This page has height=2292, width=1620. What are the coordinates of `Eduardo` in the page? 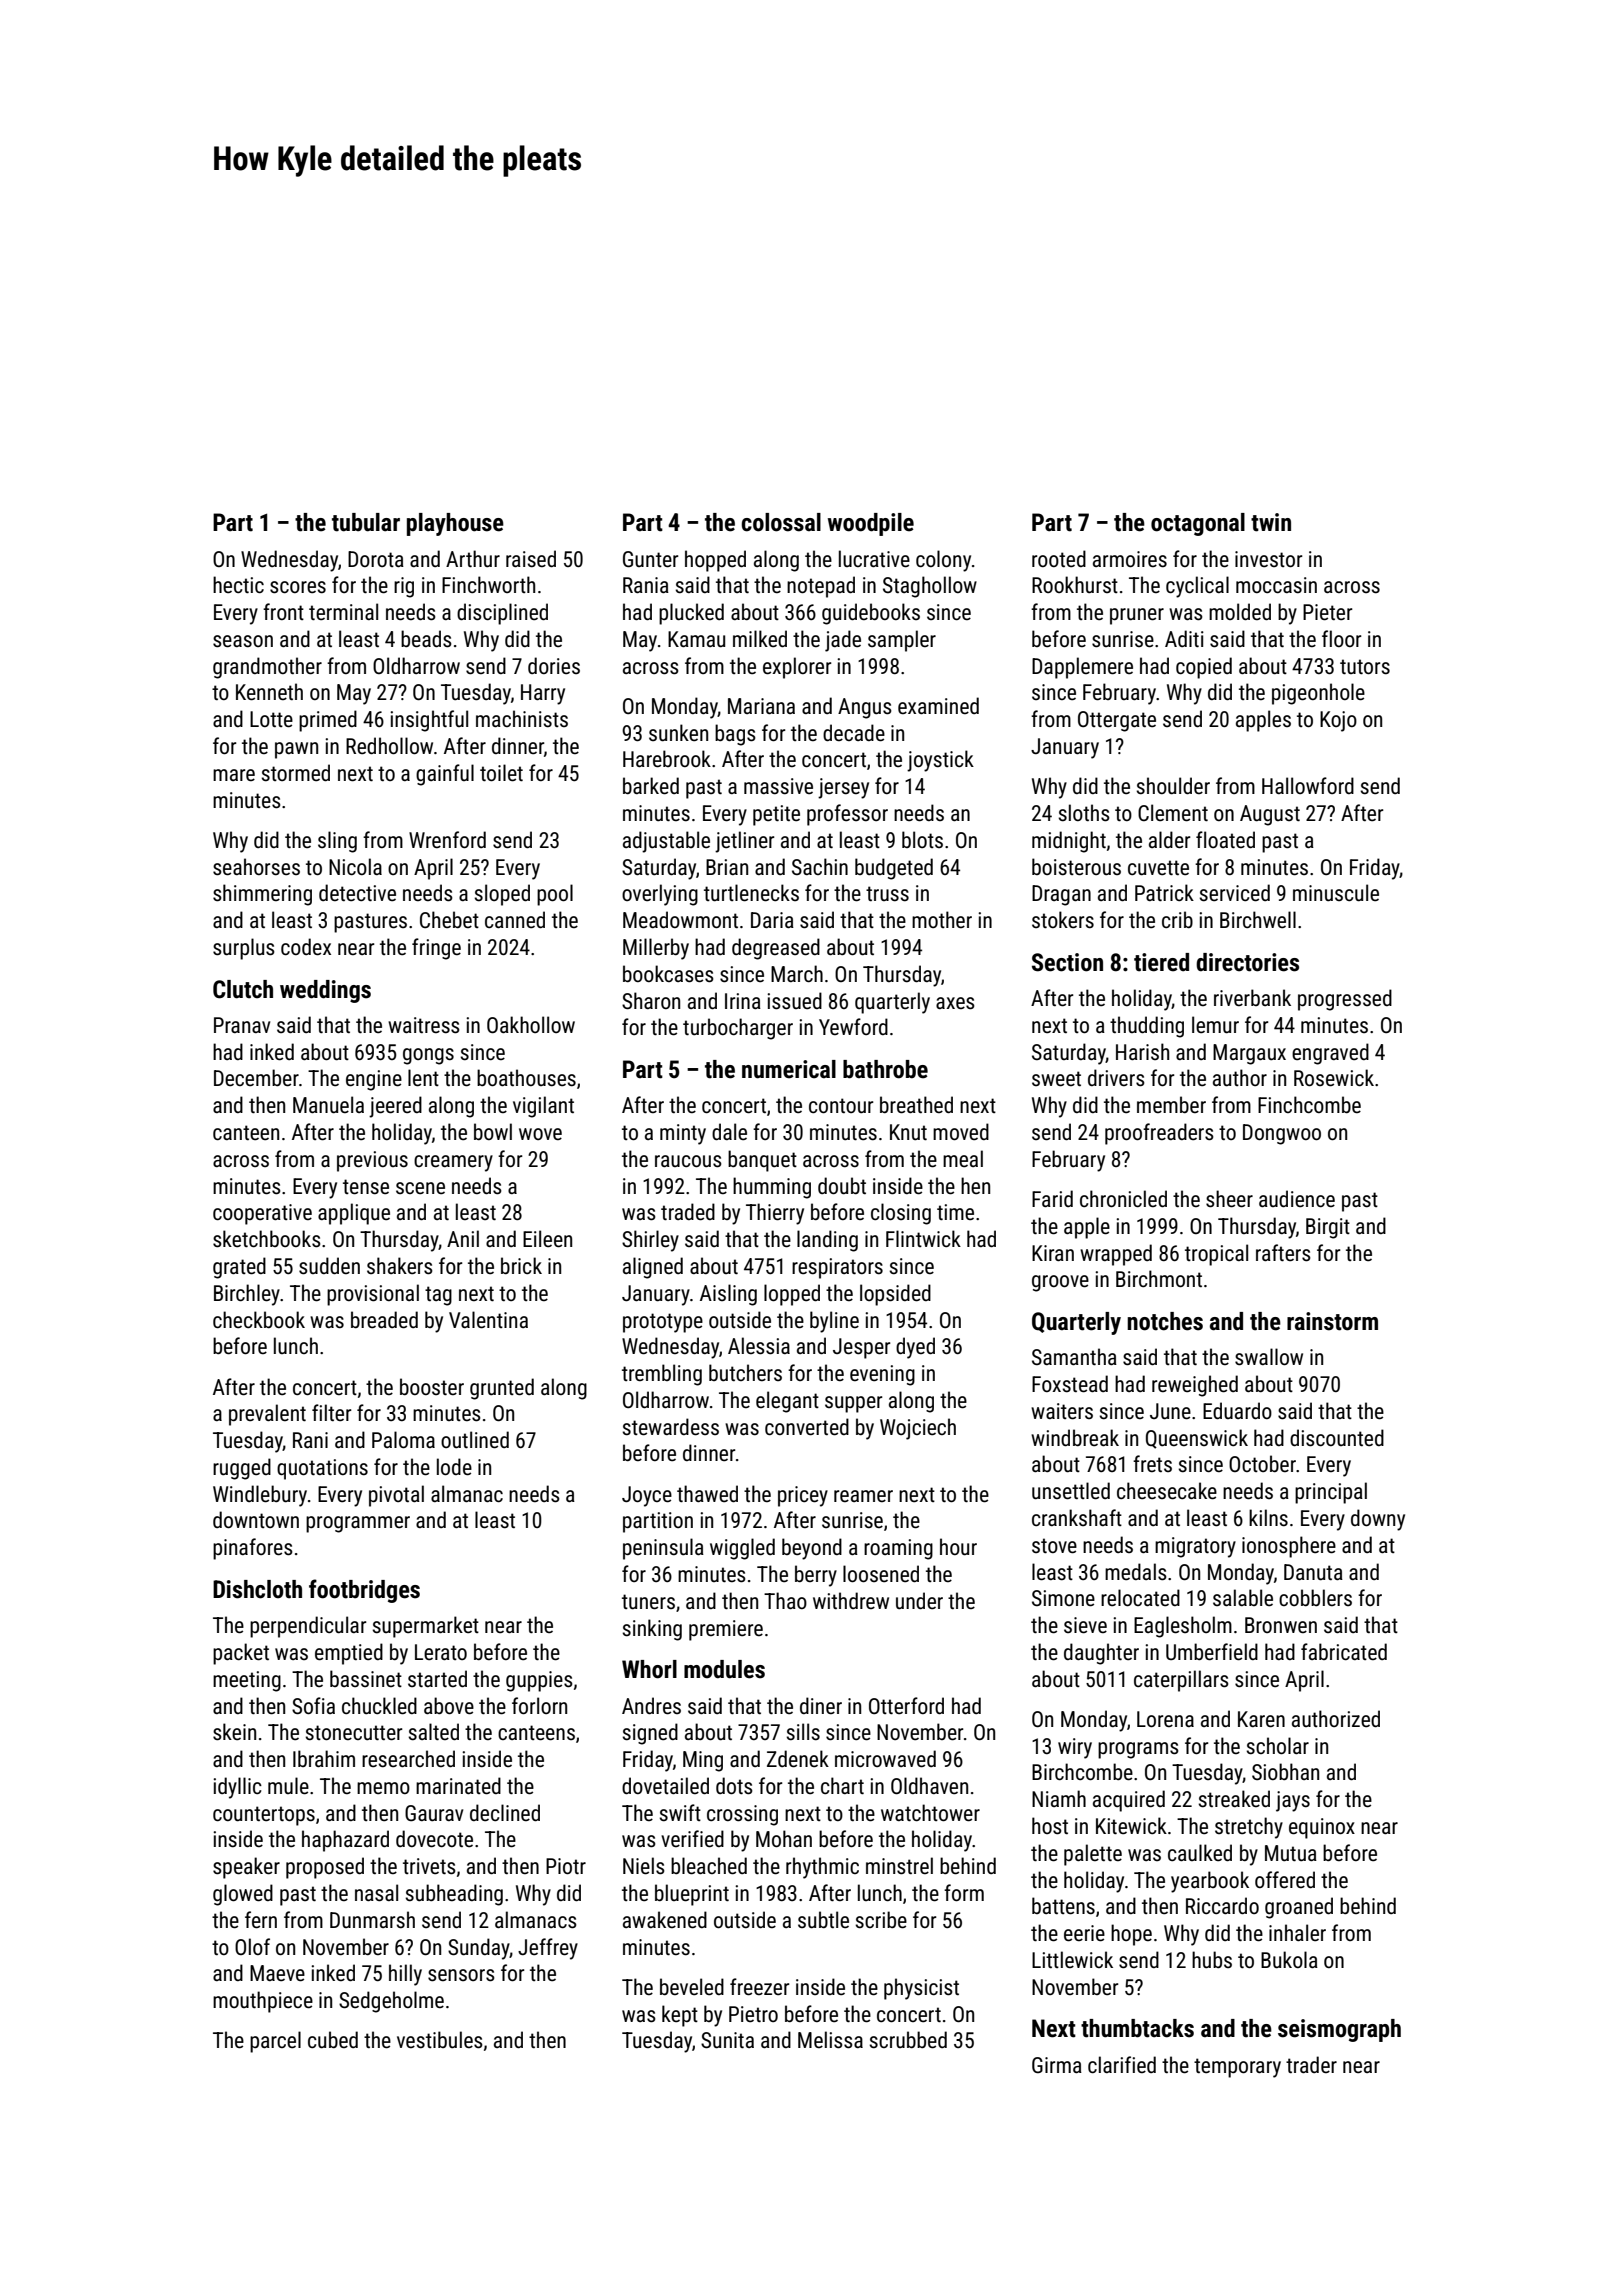 It's located at (1237, 1410).
